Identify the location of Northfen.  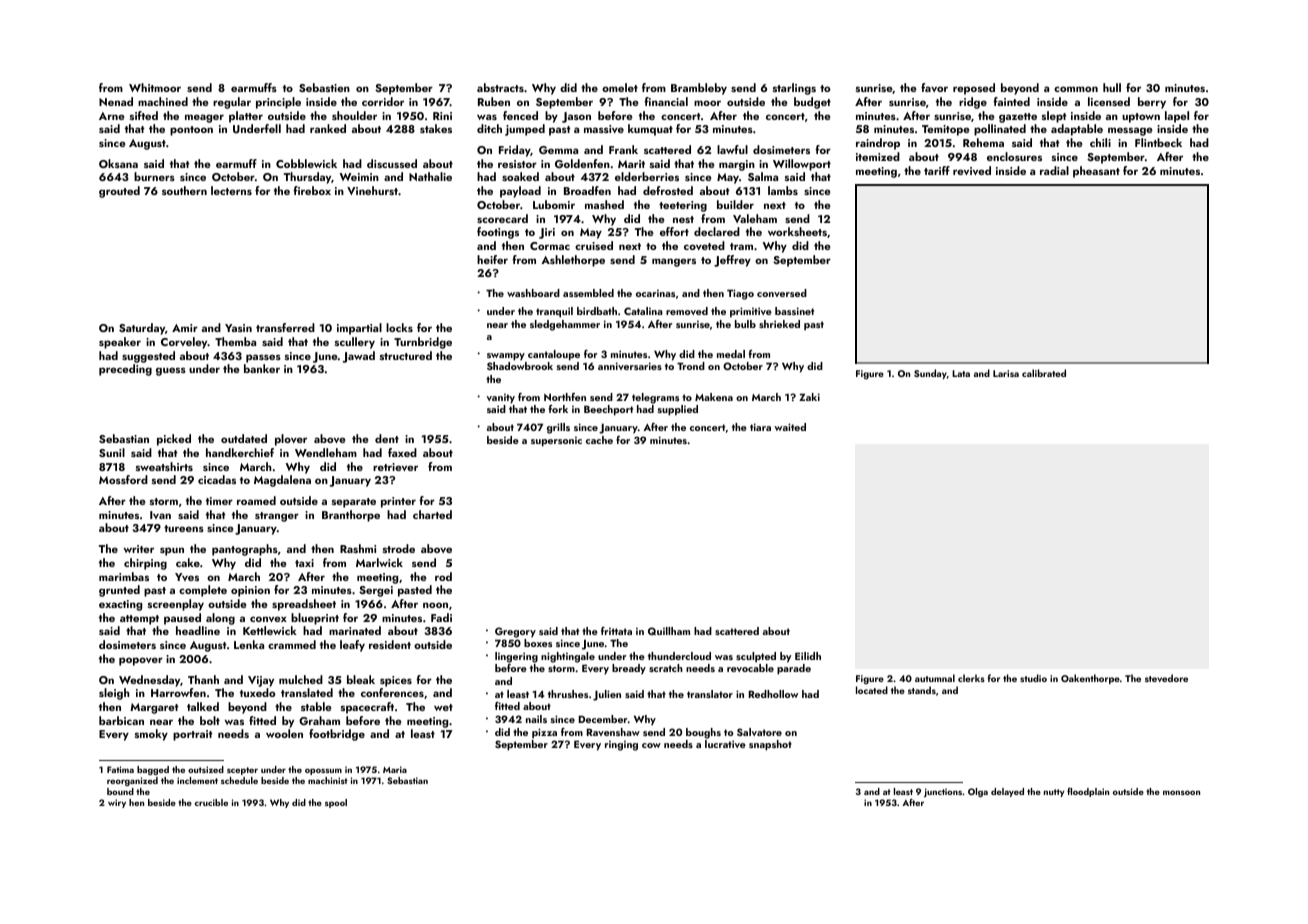
(565, 397).
